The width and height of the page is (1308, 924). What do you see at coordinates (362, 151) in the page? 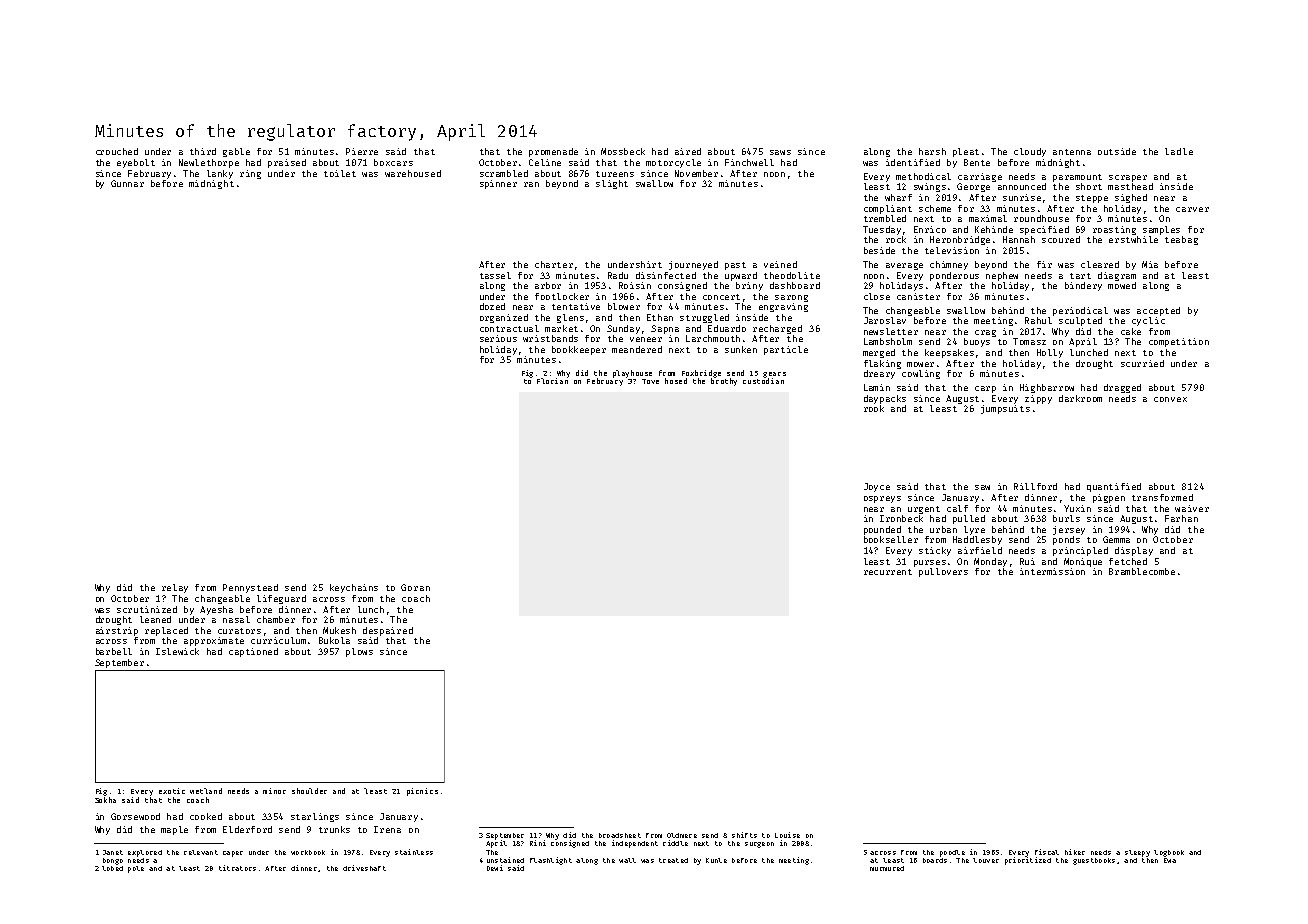
I see `Pierre` at bounding box center [362, 151].
